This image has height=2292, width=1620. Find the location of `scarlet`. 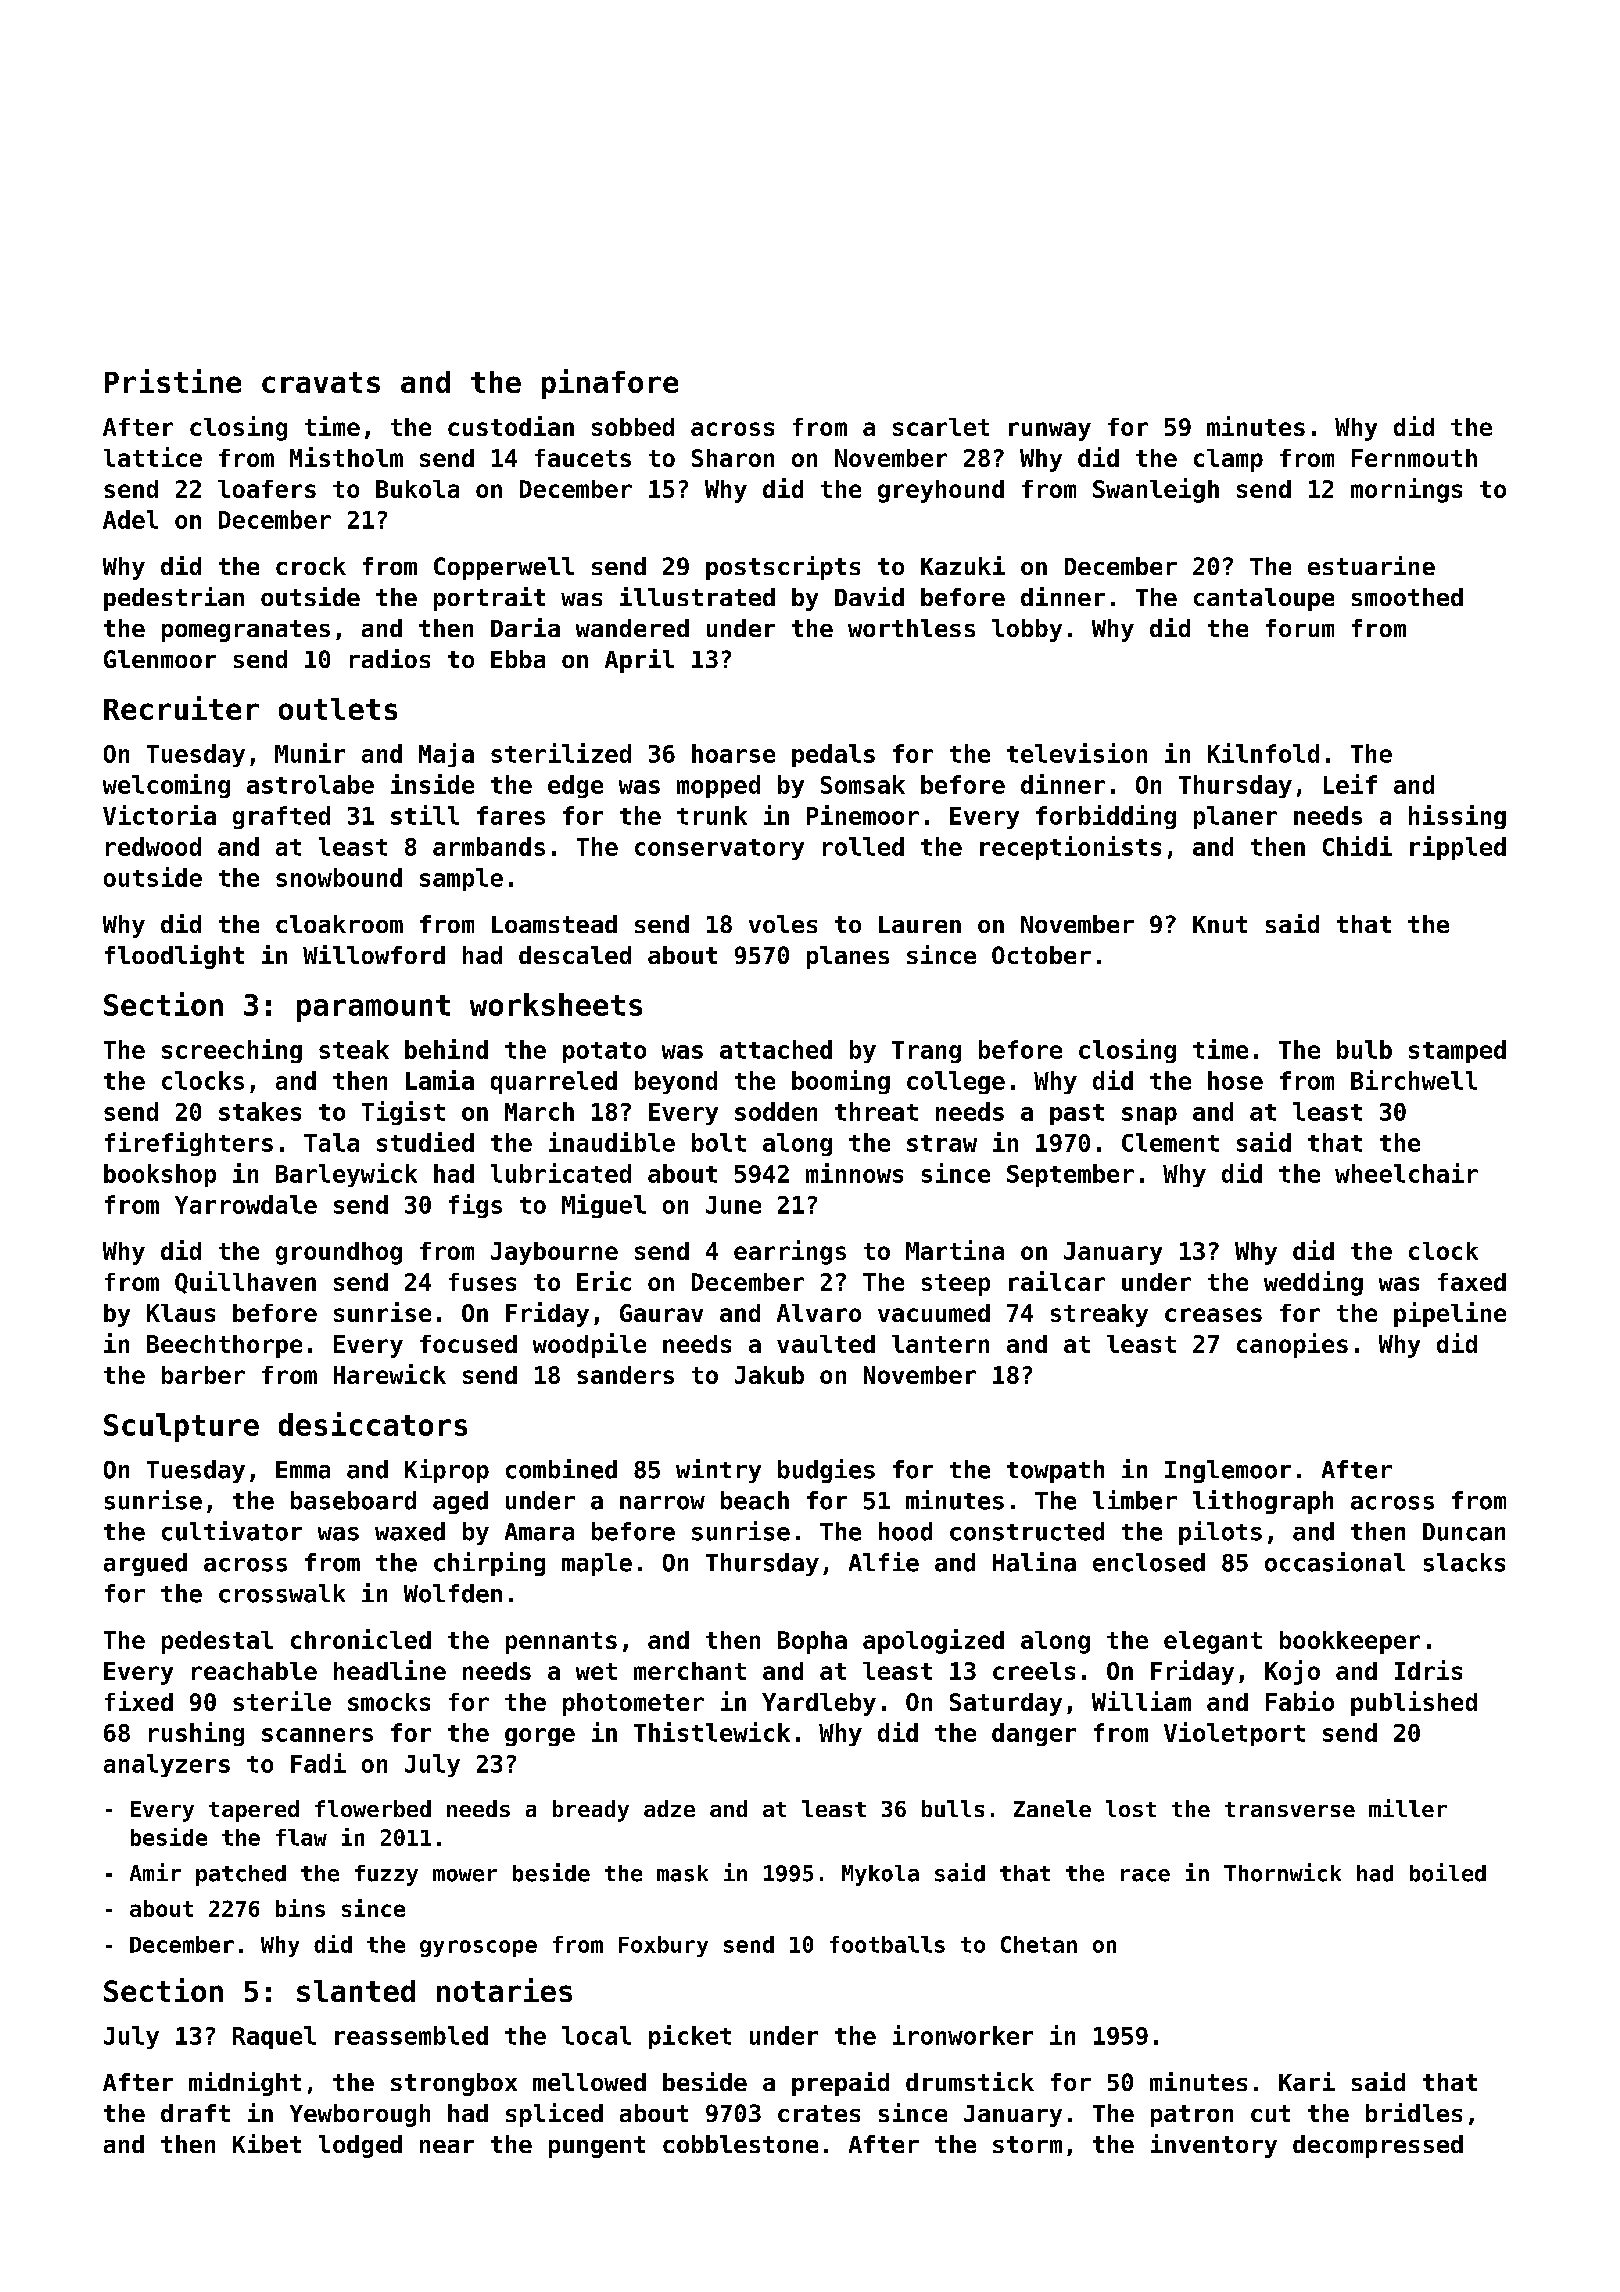

scarlet is located at coordinates (941, 427).
